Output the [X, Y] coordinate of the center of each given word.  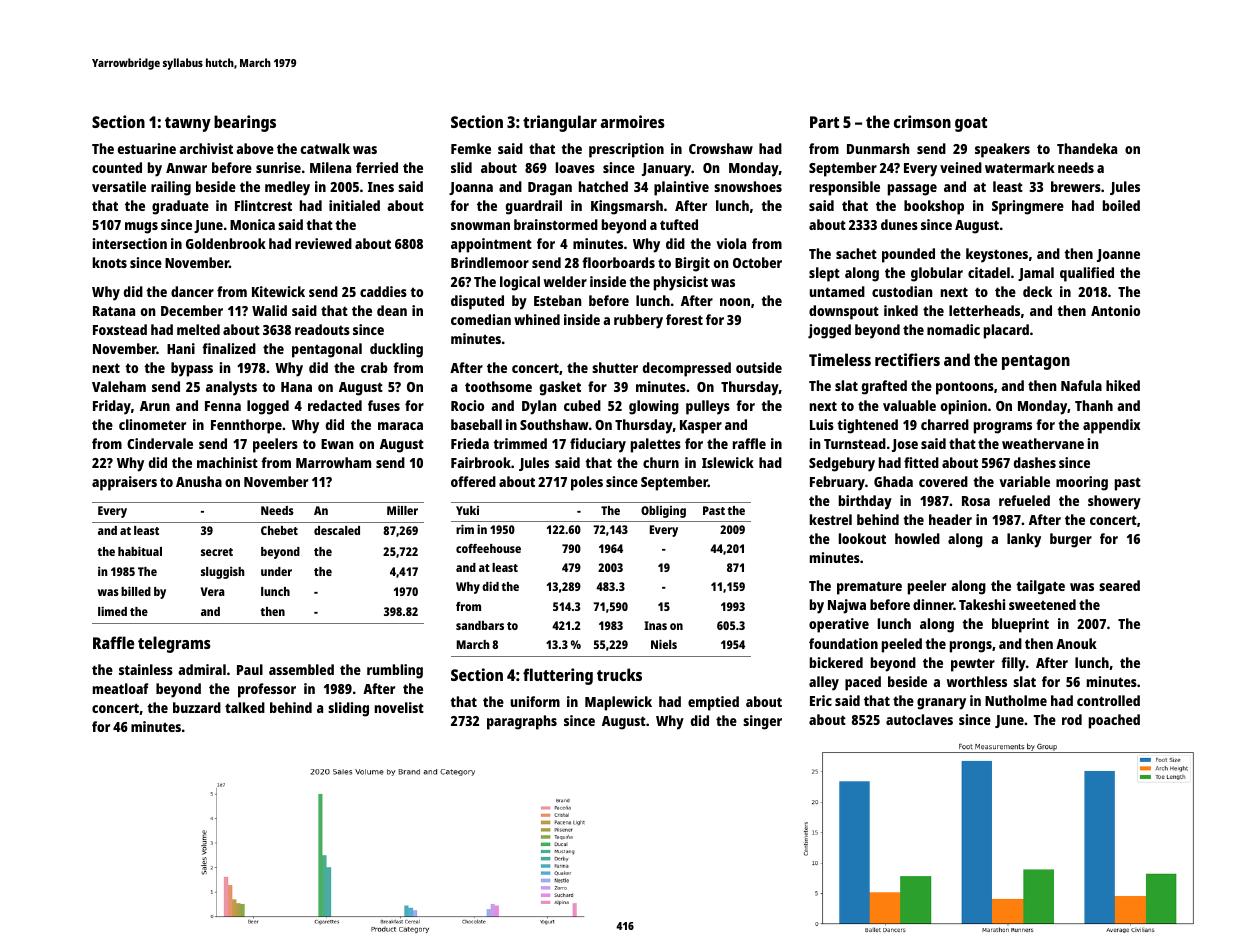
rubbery [638, 321]
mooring [1082, 483]
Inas [655, 625]
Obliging [663, 512]
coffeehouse [488, 548]
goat [971, 124]
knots [110, 262]
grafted [884, 387]
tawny [188, 124]
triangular [560, 123]
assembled [301, 669]
